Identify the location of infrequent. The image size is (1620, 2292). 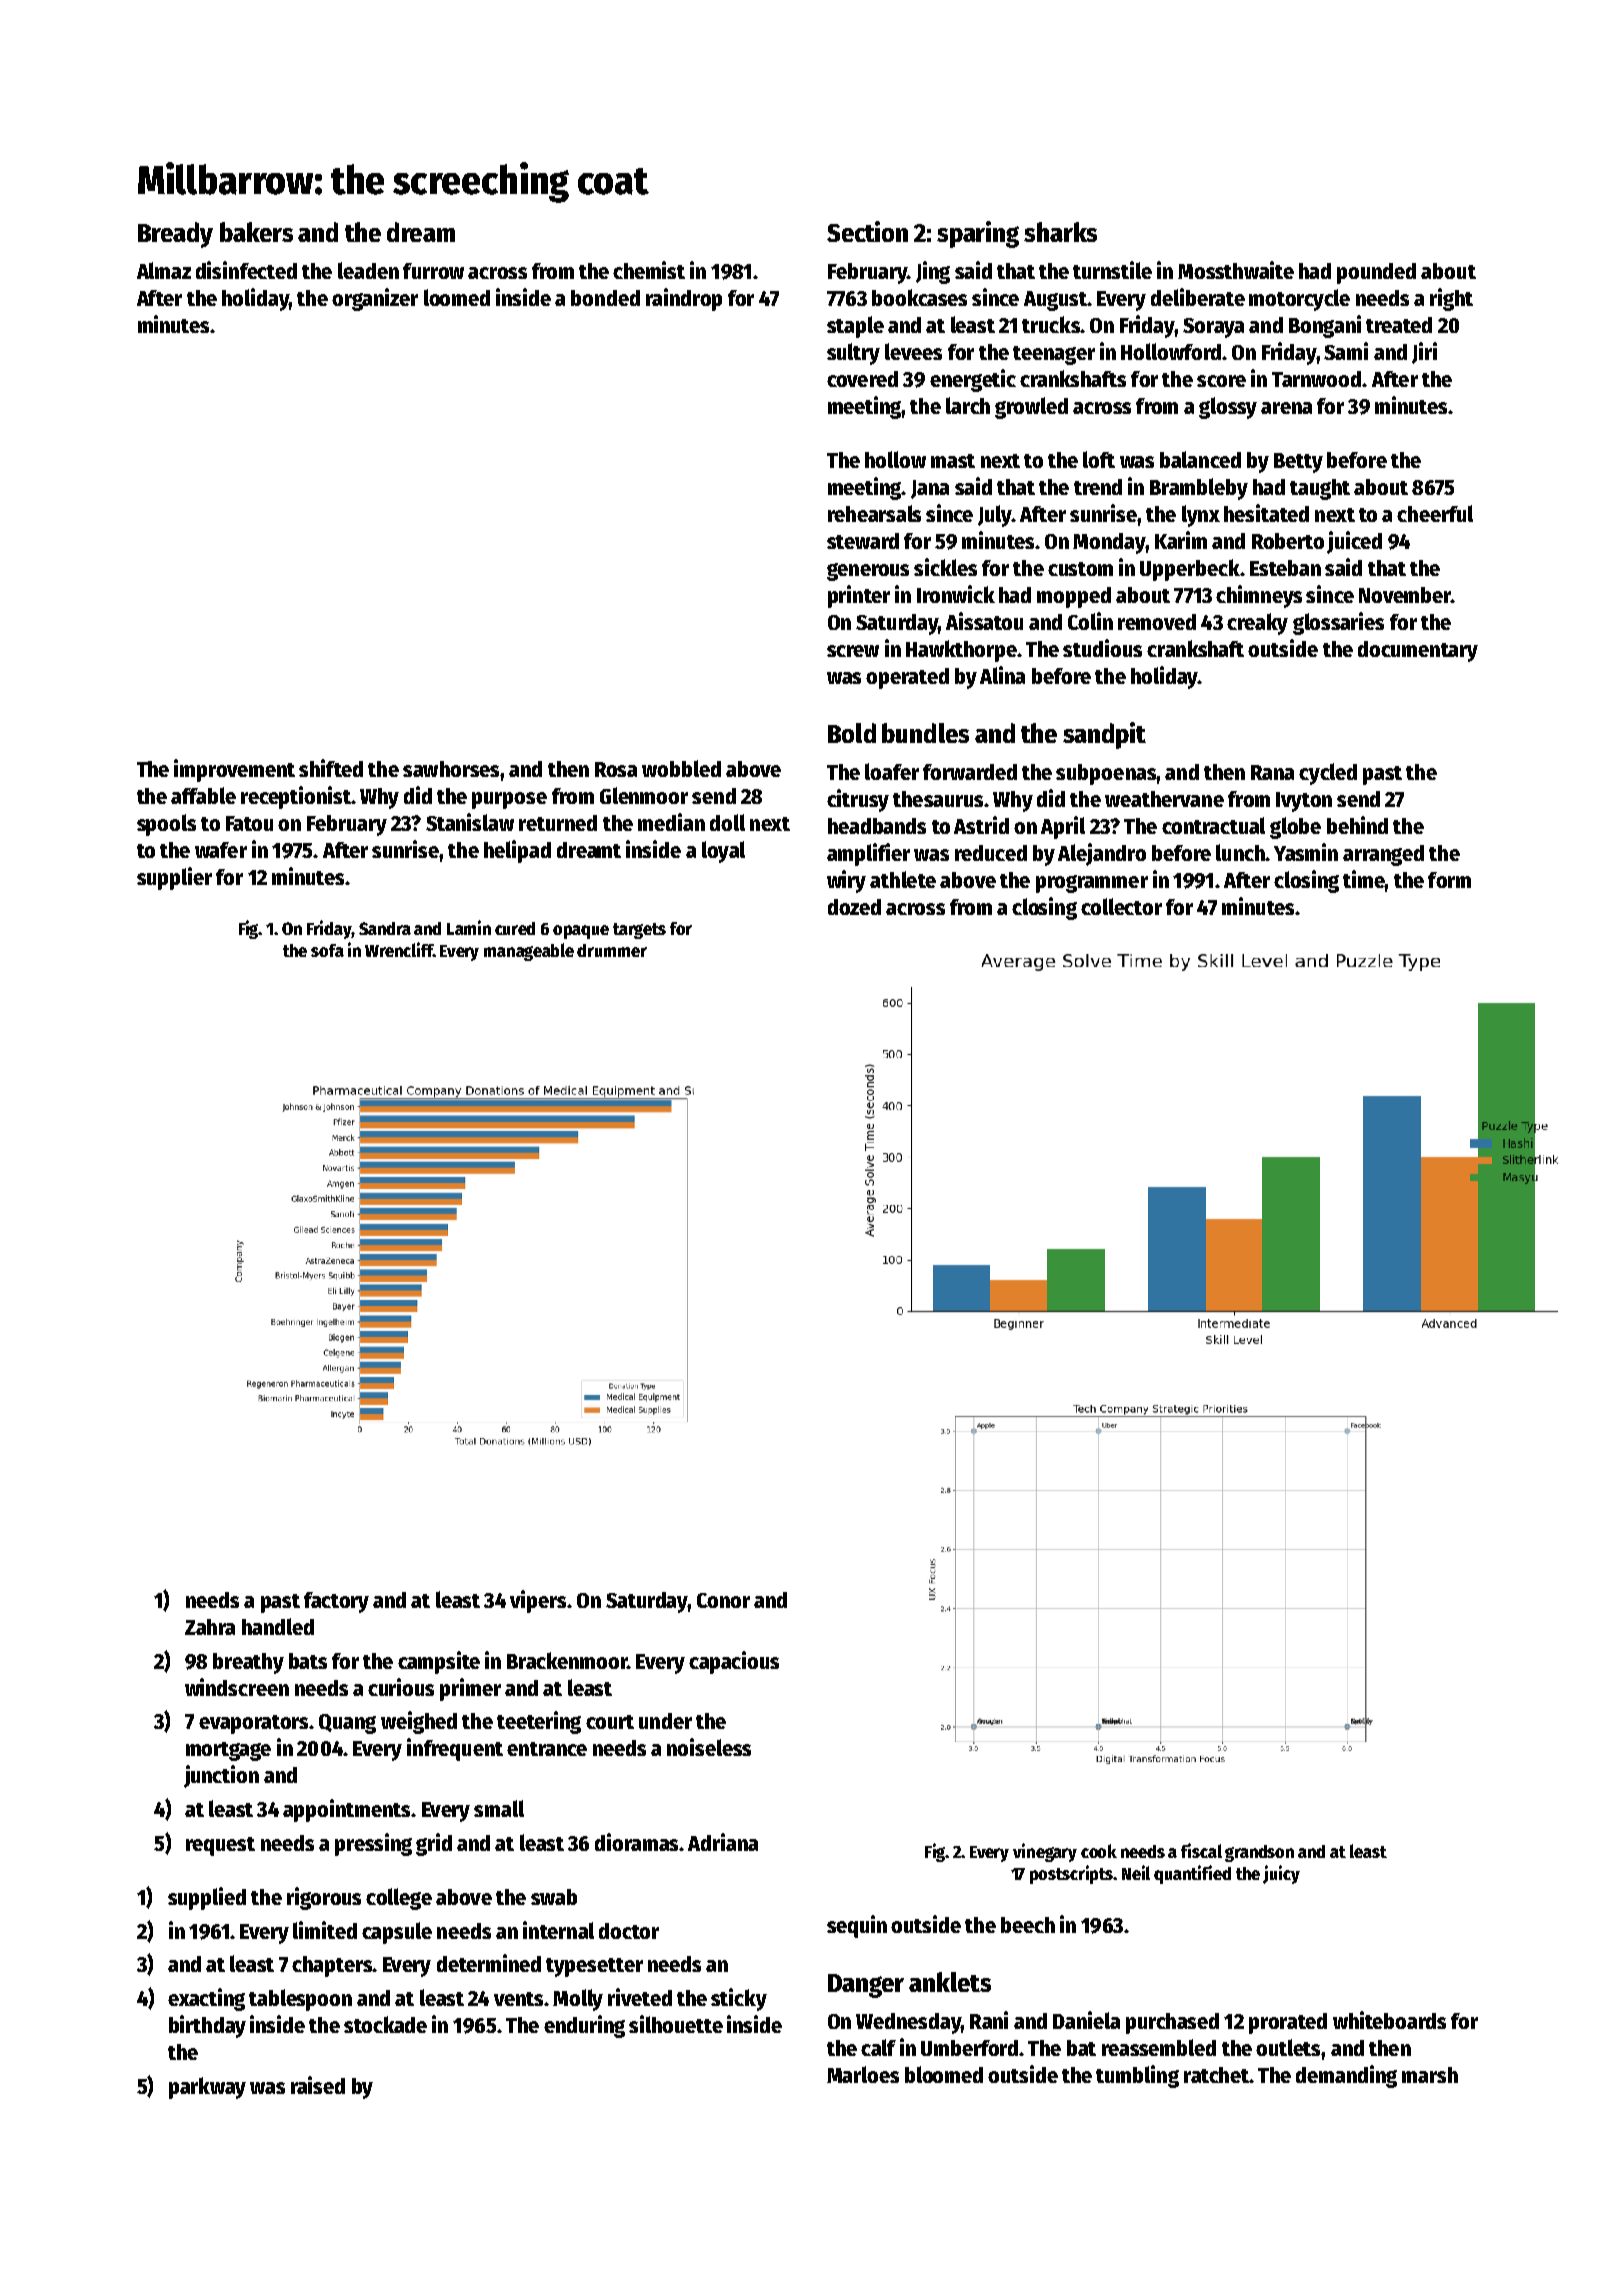
(455, 1749).
